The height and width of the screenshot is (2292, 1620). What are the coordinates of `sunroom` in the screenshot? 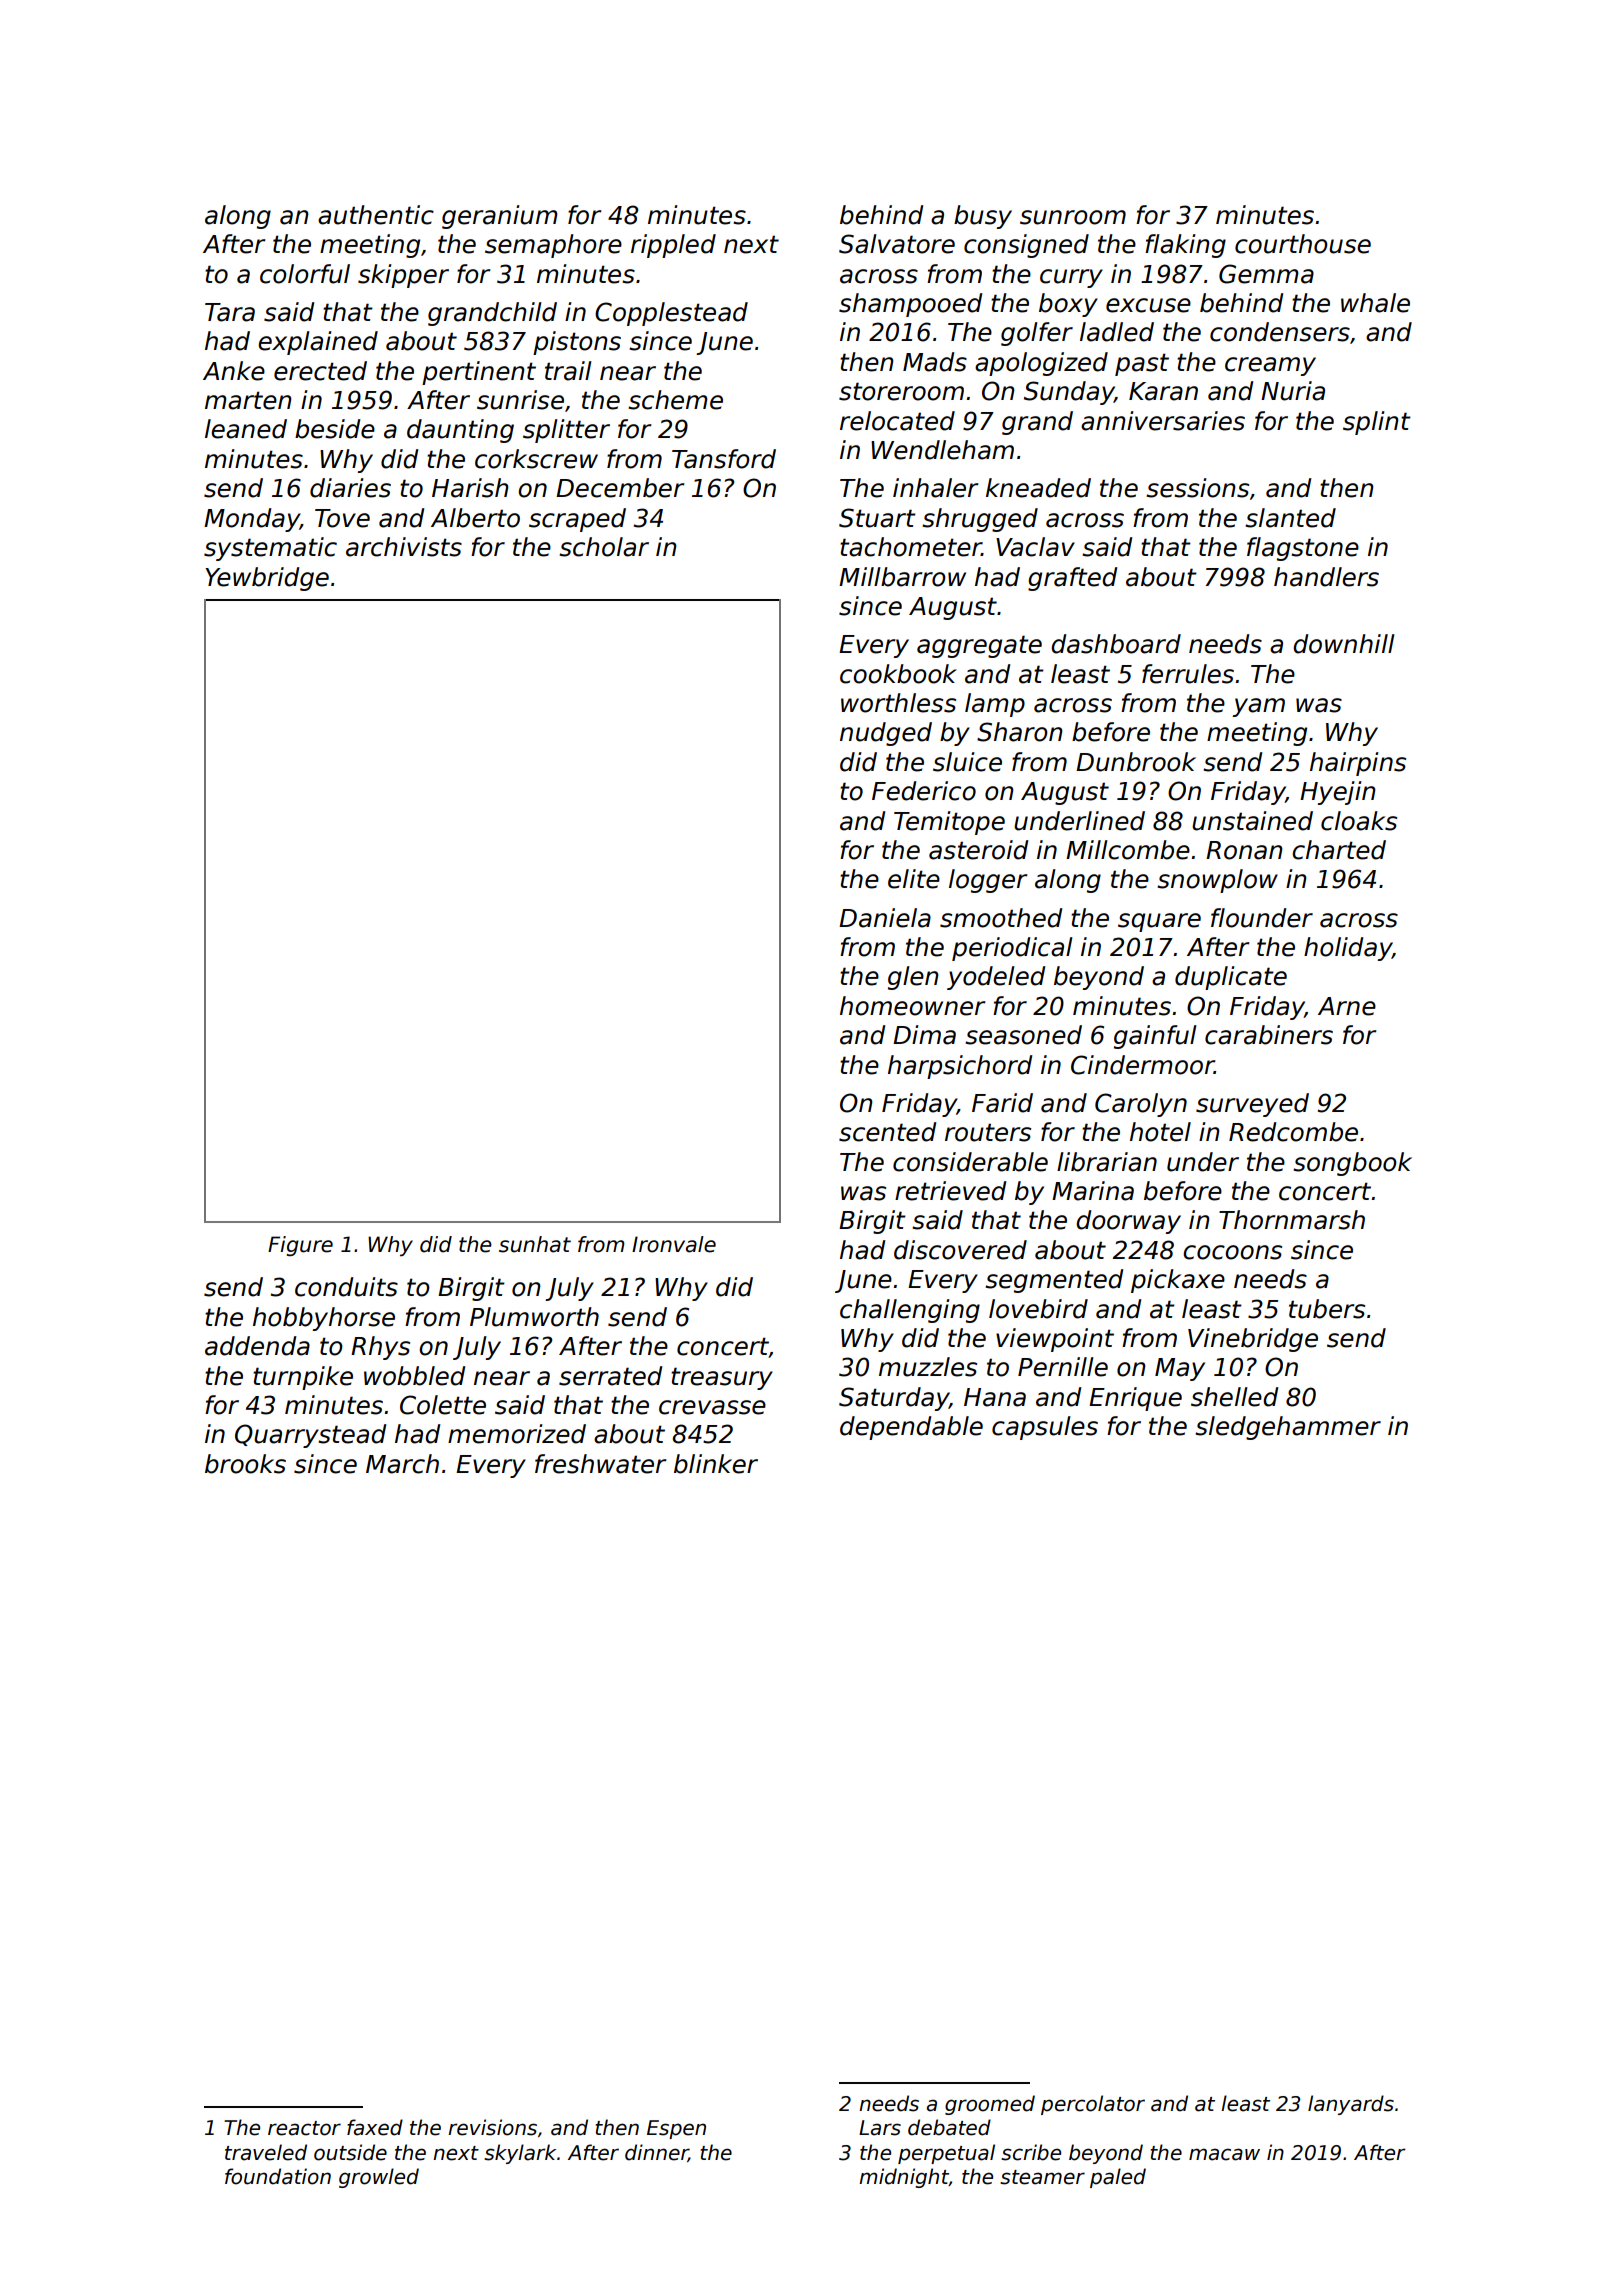 It's located at (1073, 217).
